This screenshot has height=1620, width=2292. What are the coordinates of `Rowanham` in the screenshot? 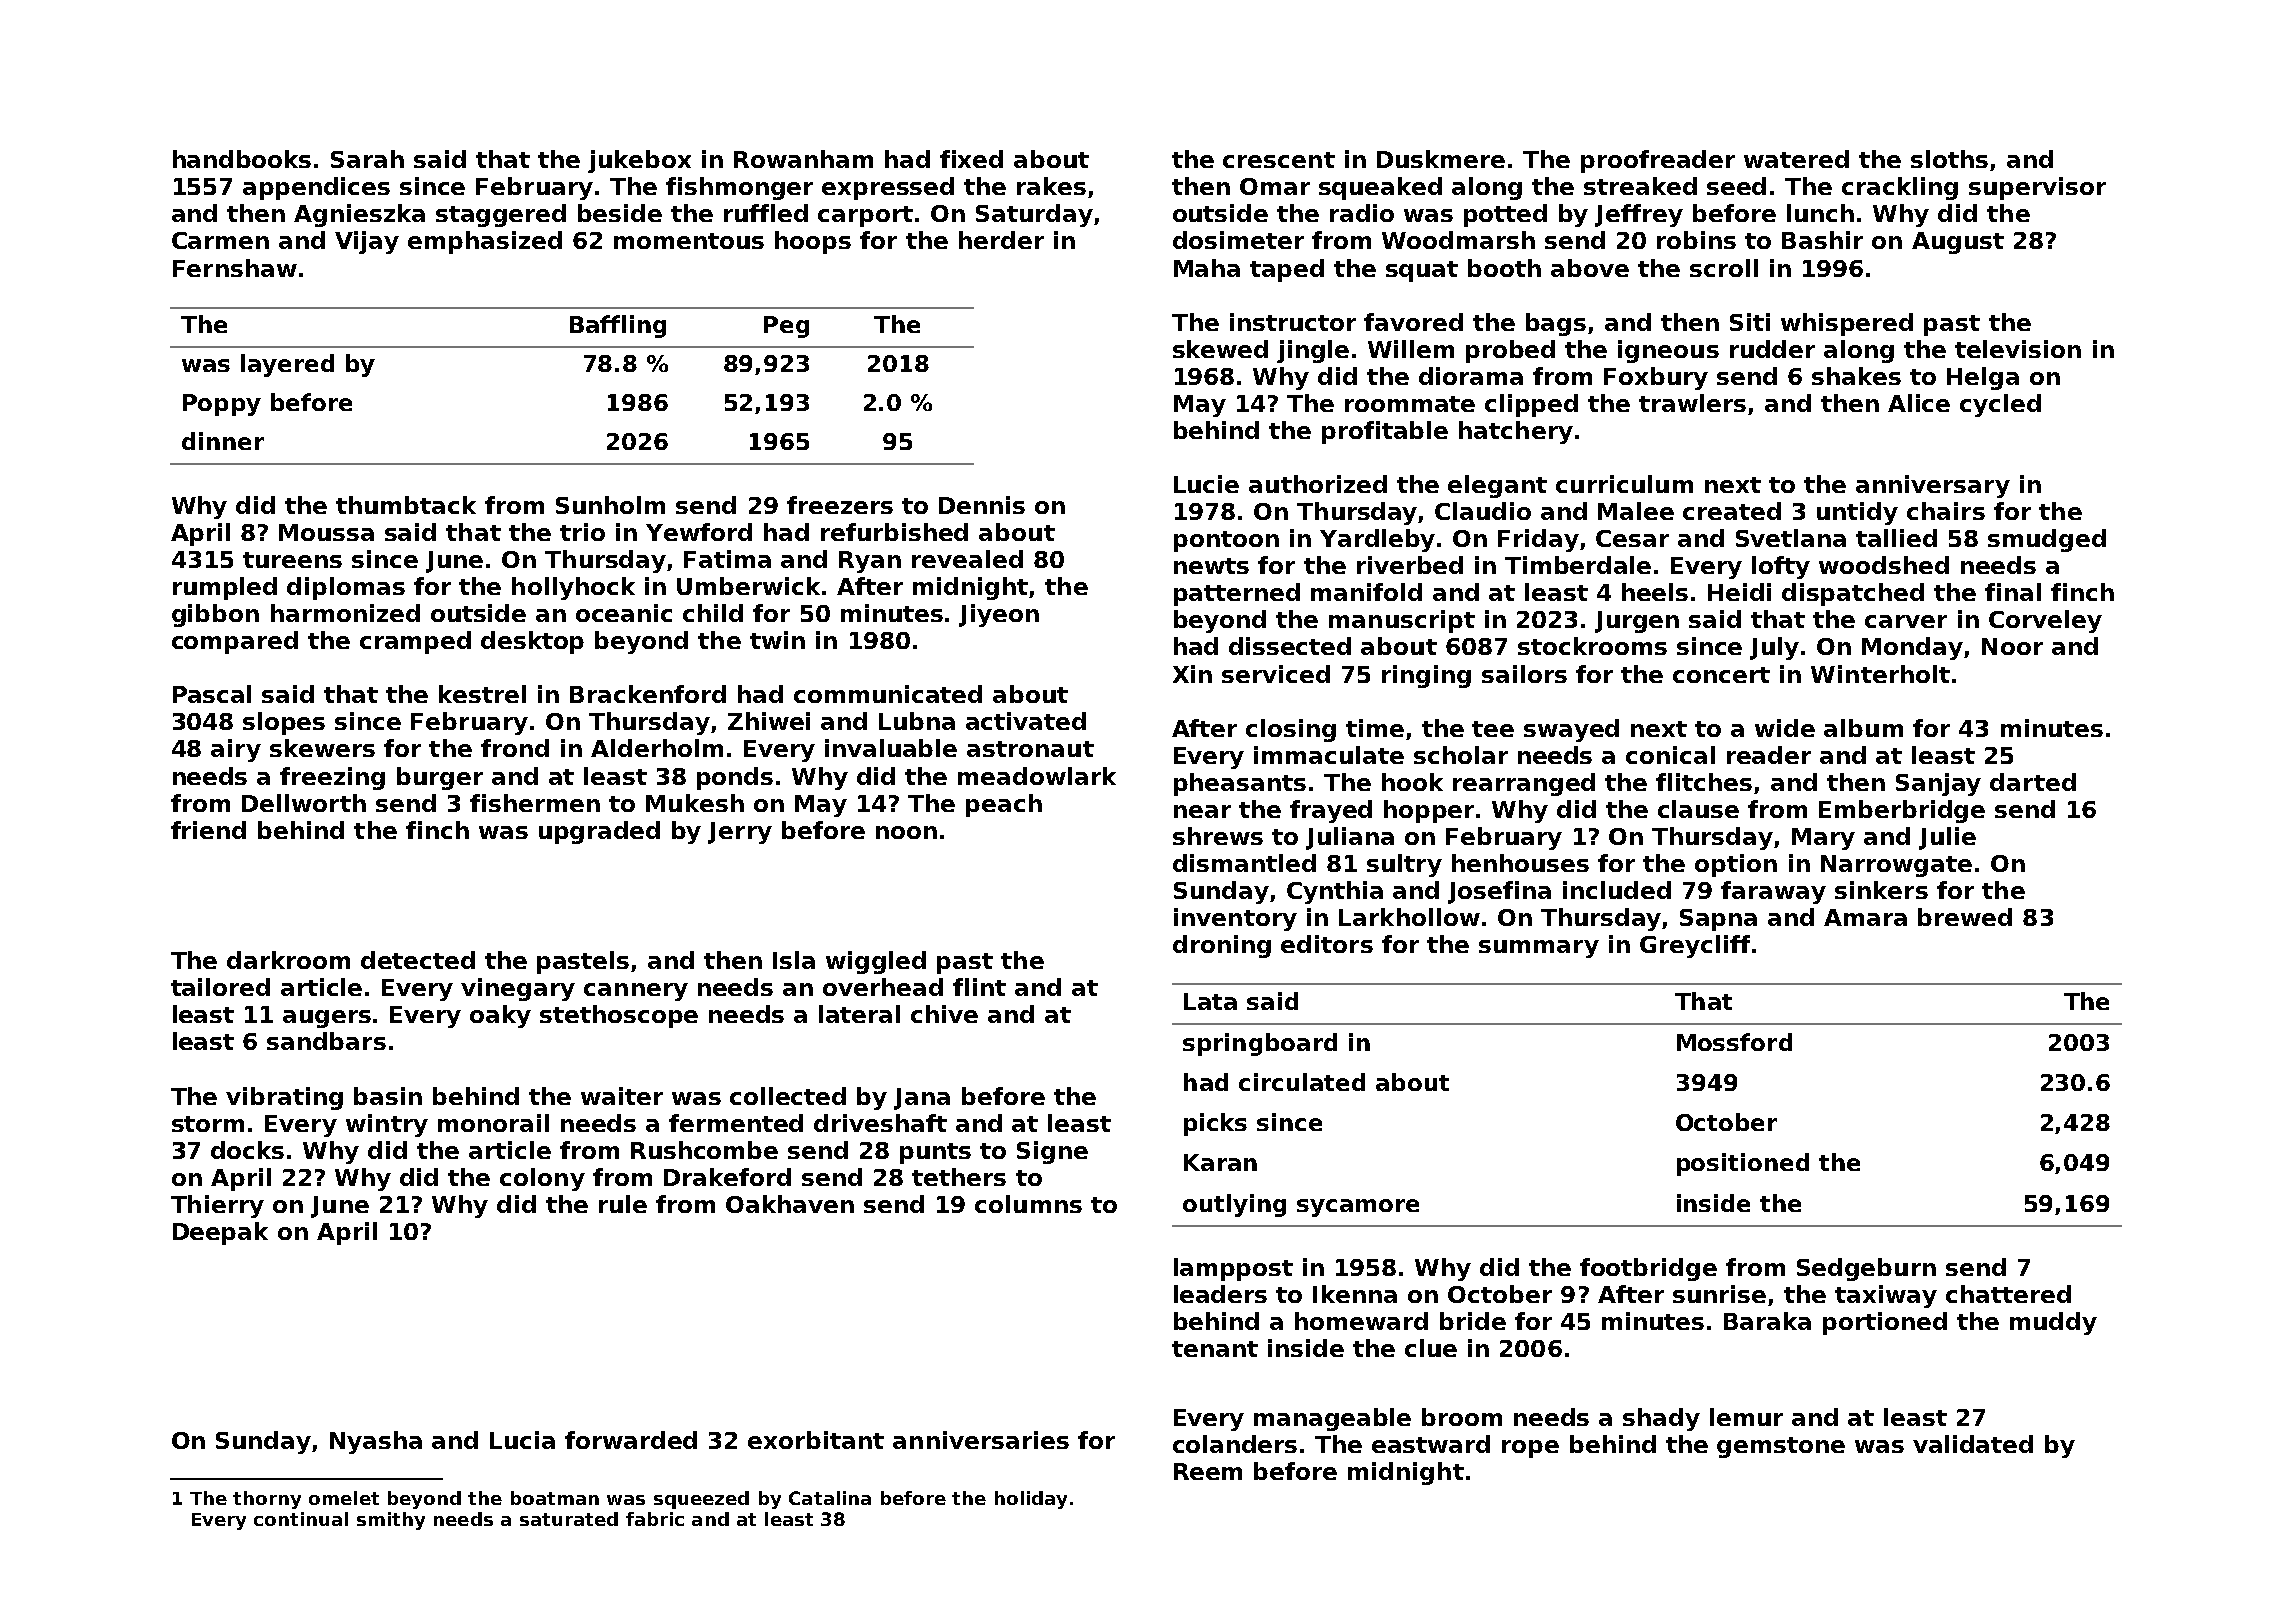 It's located at (803, 159).
